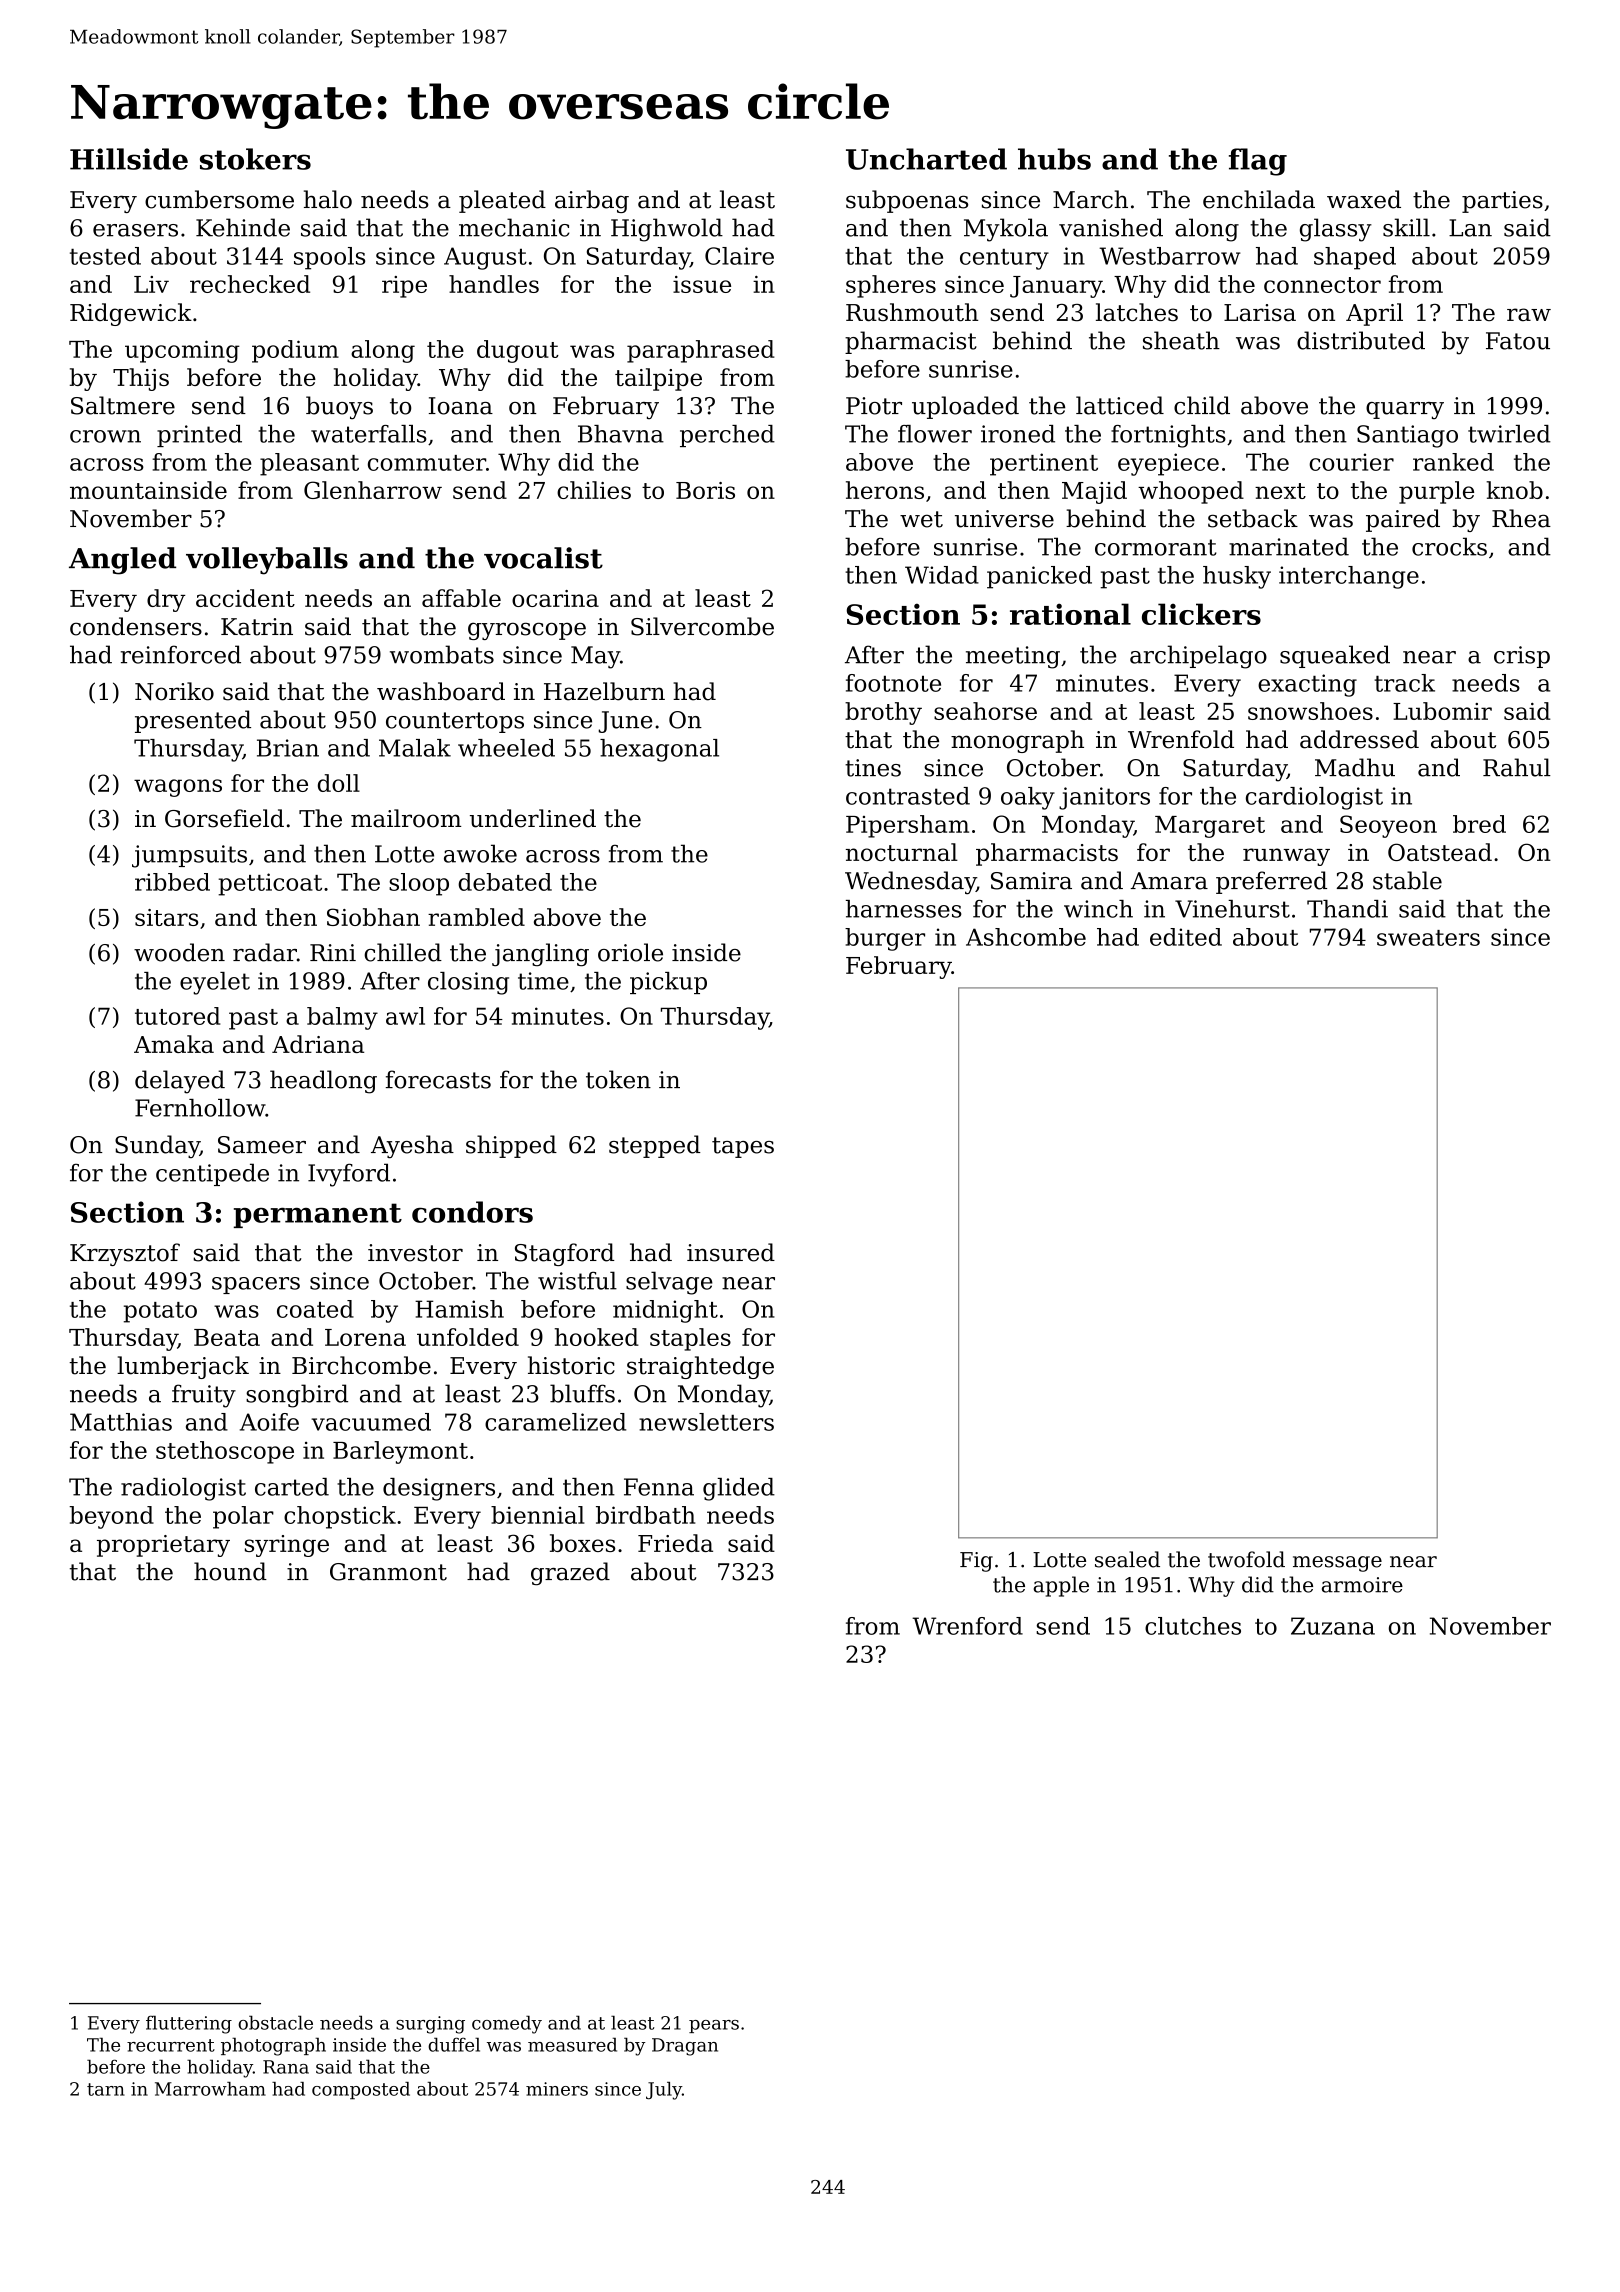 The width and height of the screenshot is (1620, 2292). Describe the element at coordinates (1186, 937) in the screenshot. I see `edited` at that location.
